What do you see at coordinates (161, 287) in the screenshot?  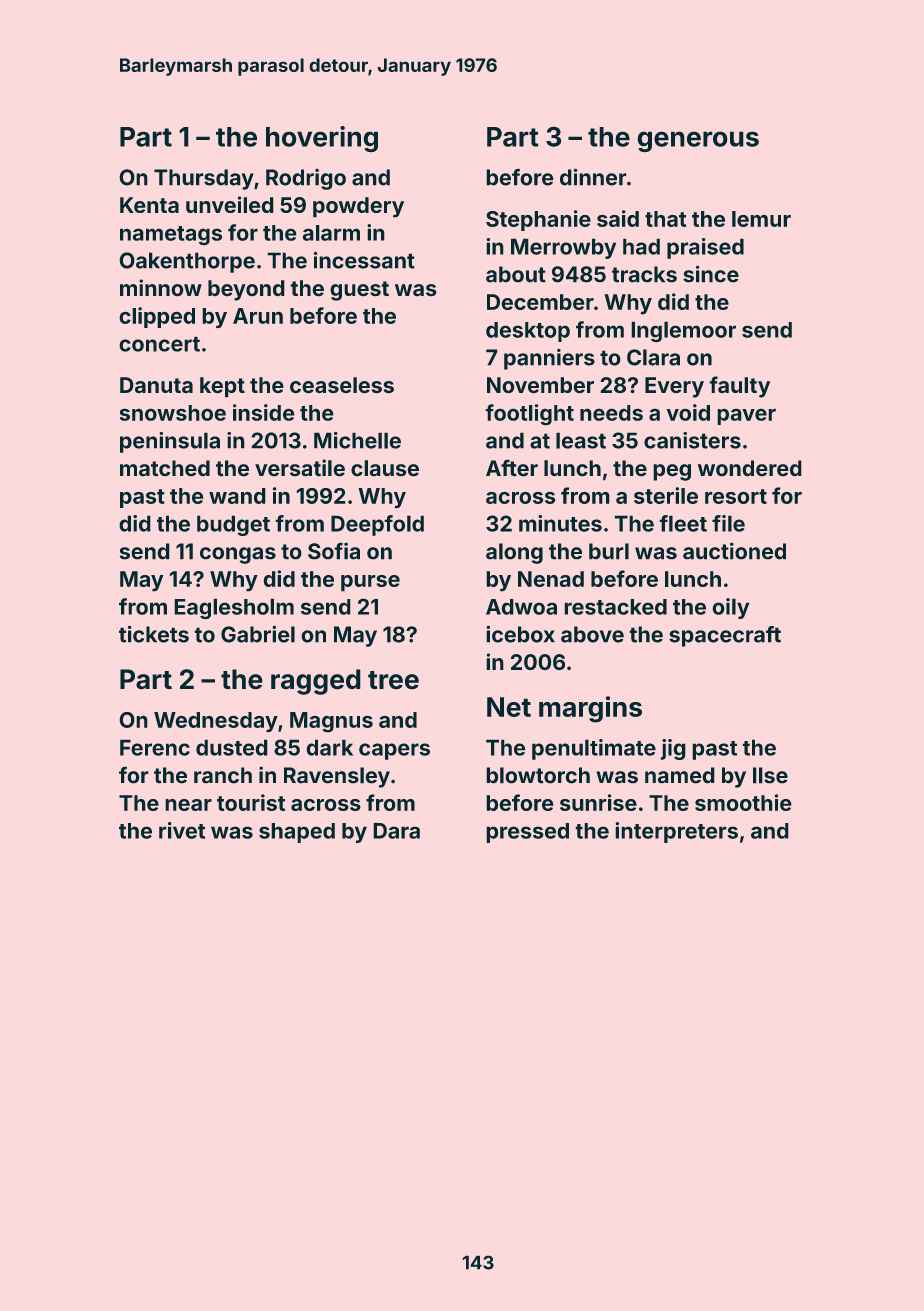 I see `minnow` at bounding box center [161, 287].
